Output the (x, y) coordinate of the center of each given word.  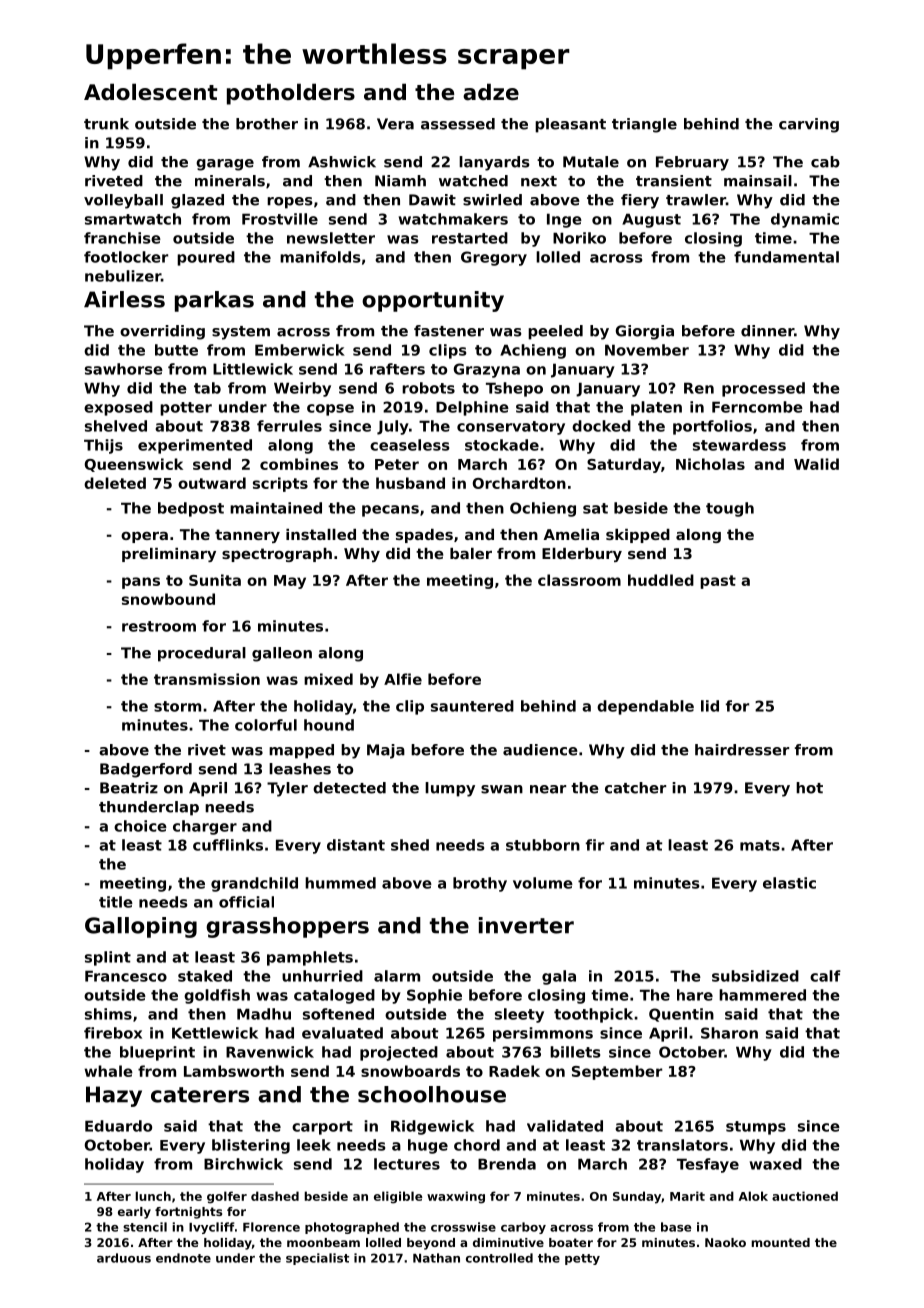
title (116, 902)
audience (540, 750)
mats (760, 845)
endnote (183, 1258)
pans (141, 583)
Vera (395, 124)
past (718, 582)
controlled (499, 1258)
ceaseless (409, 445)
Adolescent (150, 92)
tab (207, 388)
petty (582, 1259)
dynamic (805, 220)
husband (410, 483)
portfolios (712, 427)
